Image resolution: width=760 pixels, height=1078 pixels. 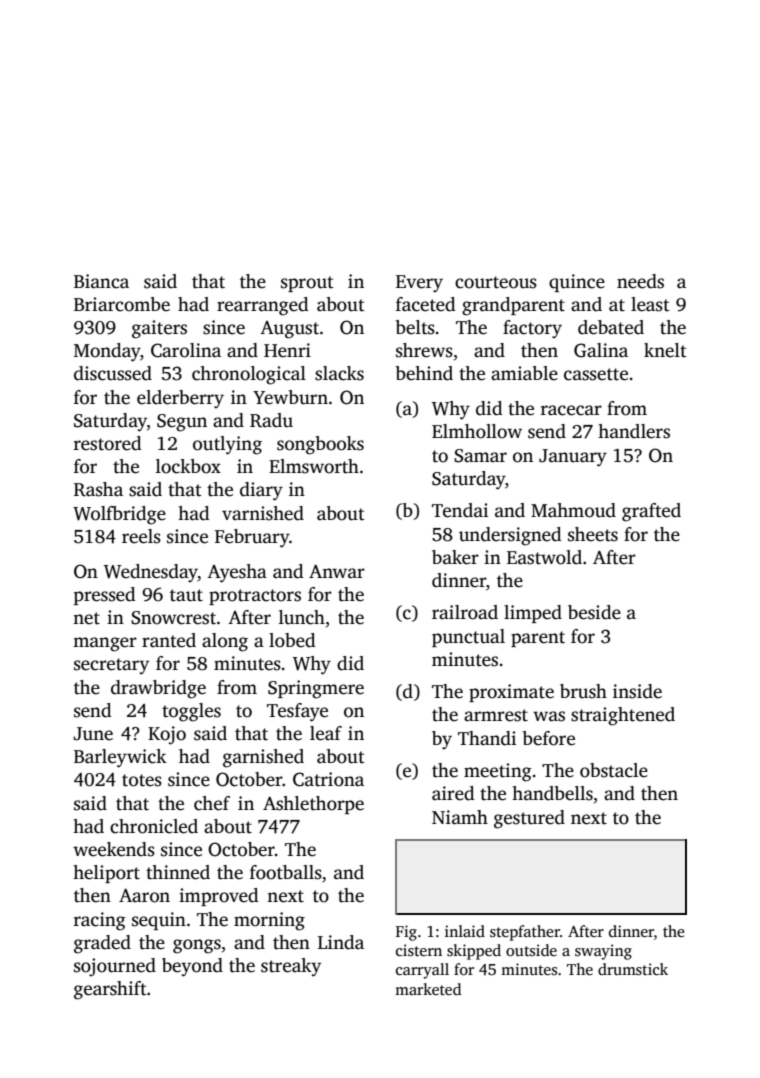 I want to click on thinned, so click(x=178, y=872).
